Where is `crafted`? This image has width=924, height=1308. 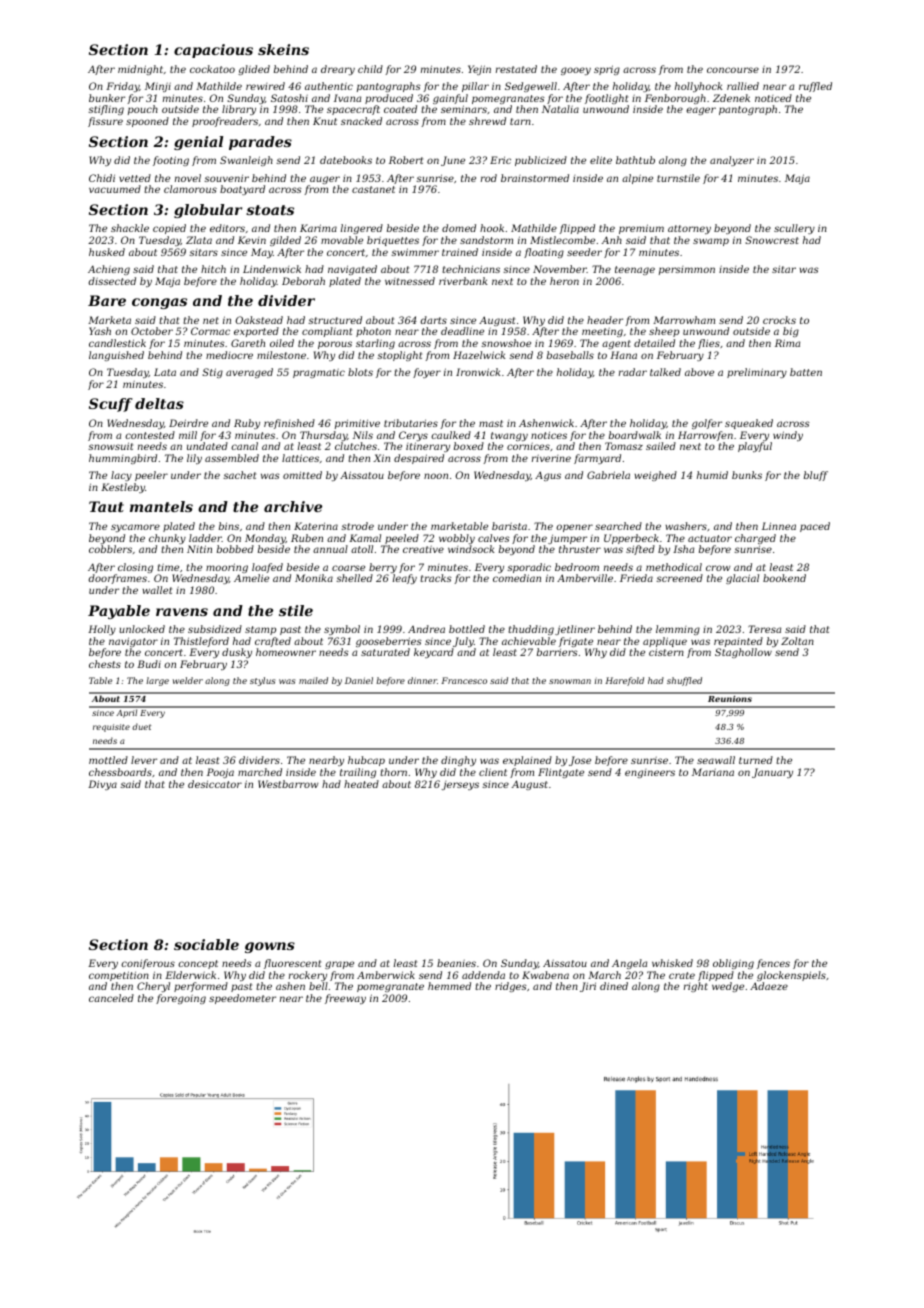 crafted is located at coordinates (273, 642).
